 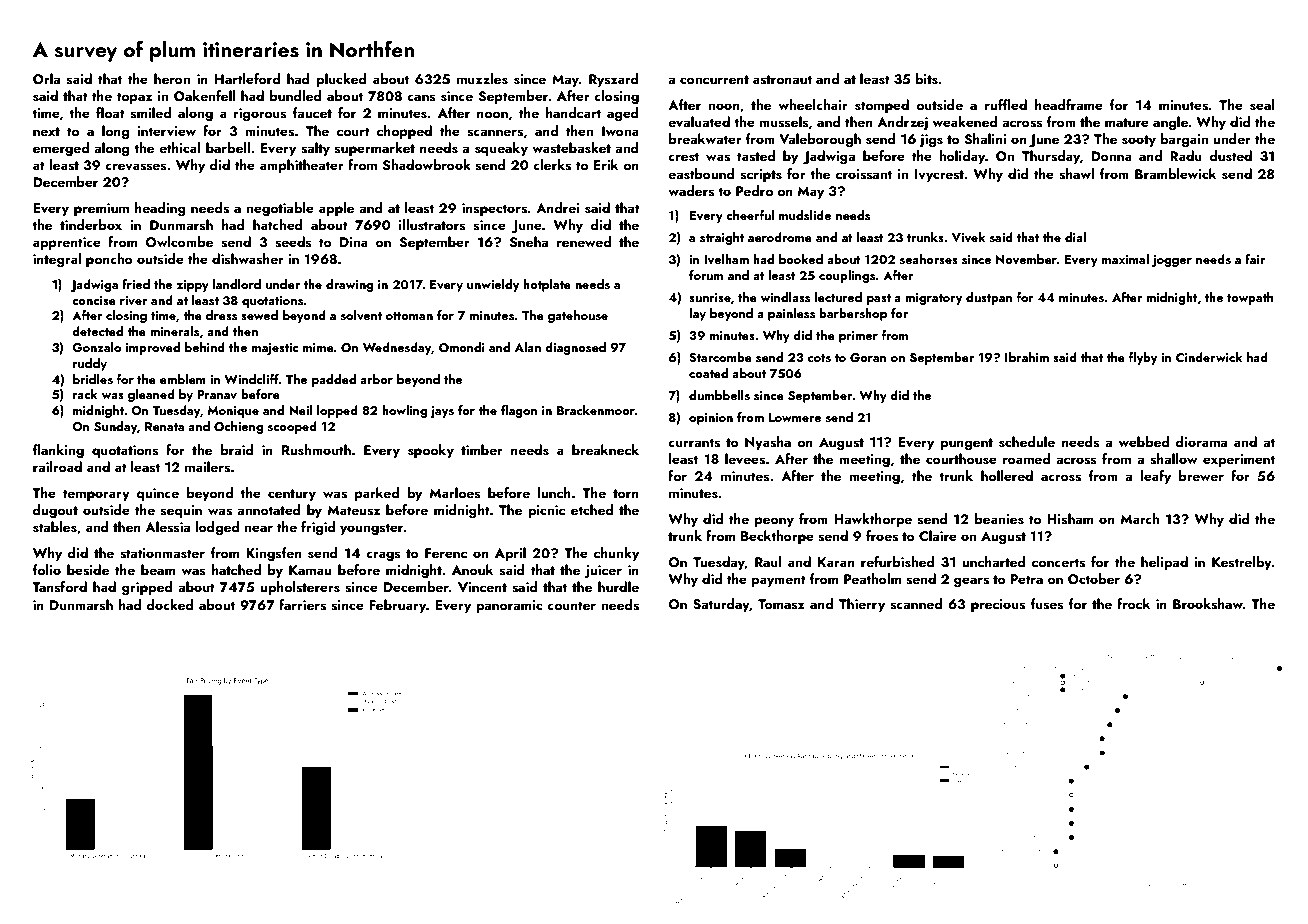 What do you see at coordinates (302, 166) in the page?
I see `amphitheater` at bounding box center [302, 166].
